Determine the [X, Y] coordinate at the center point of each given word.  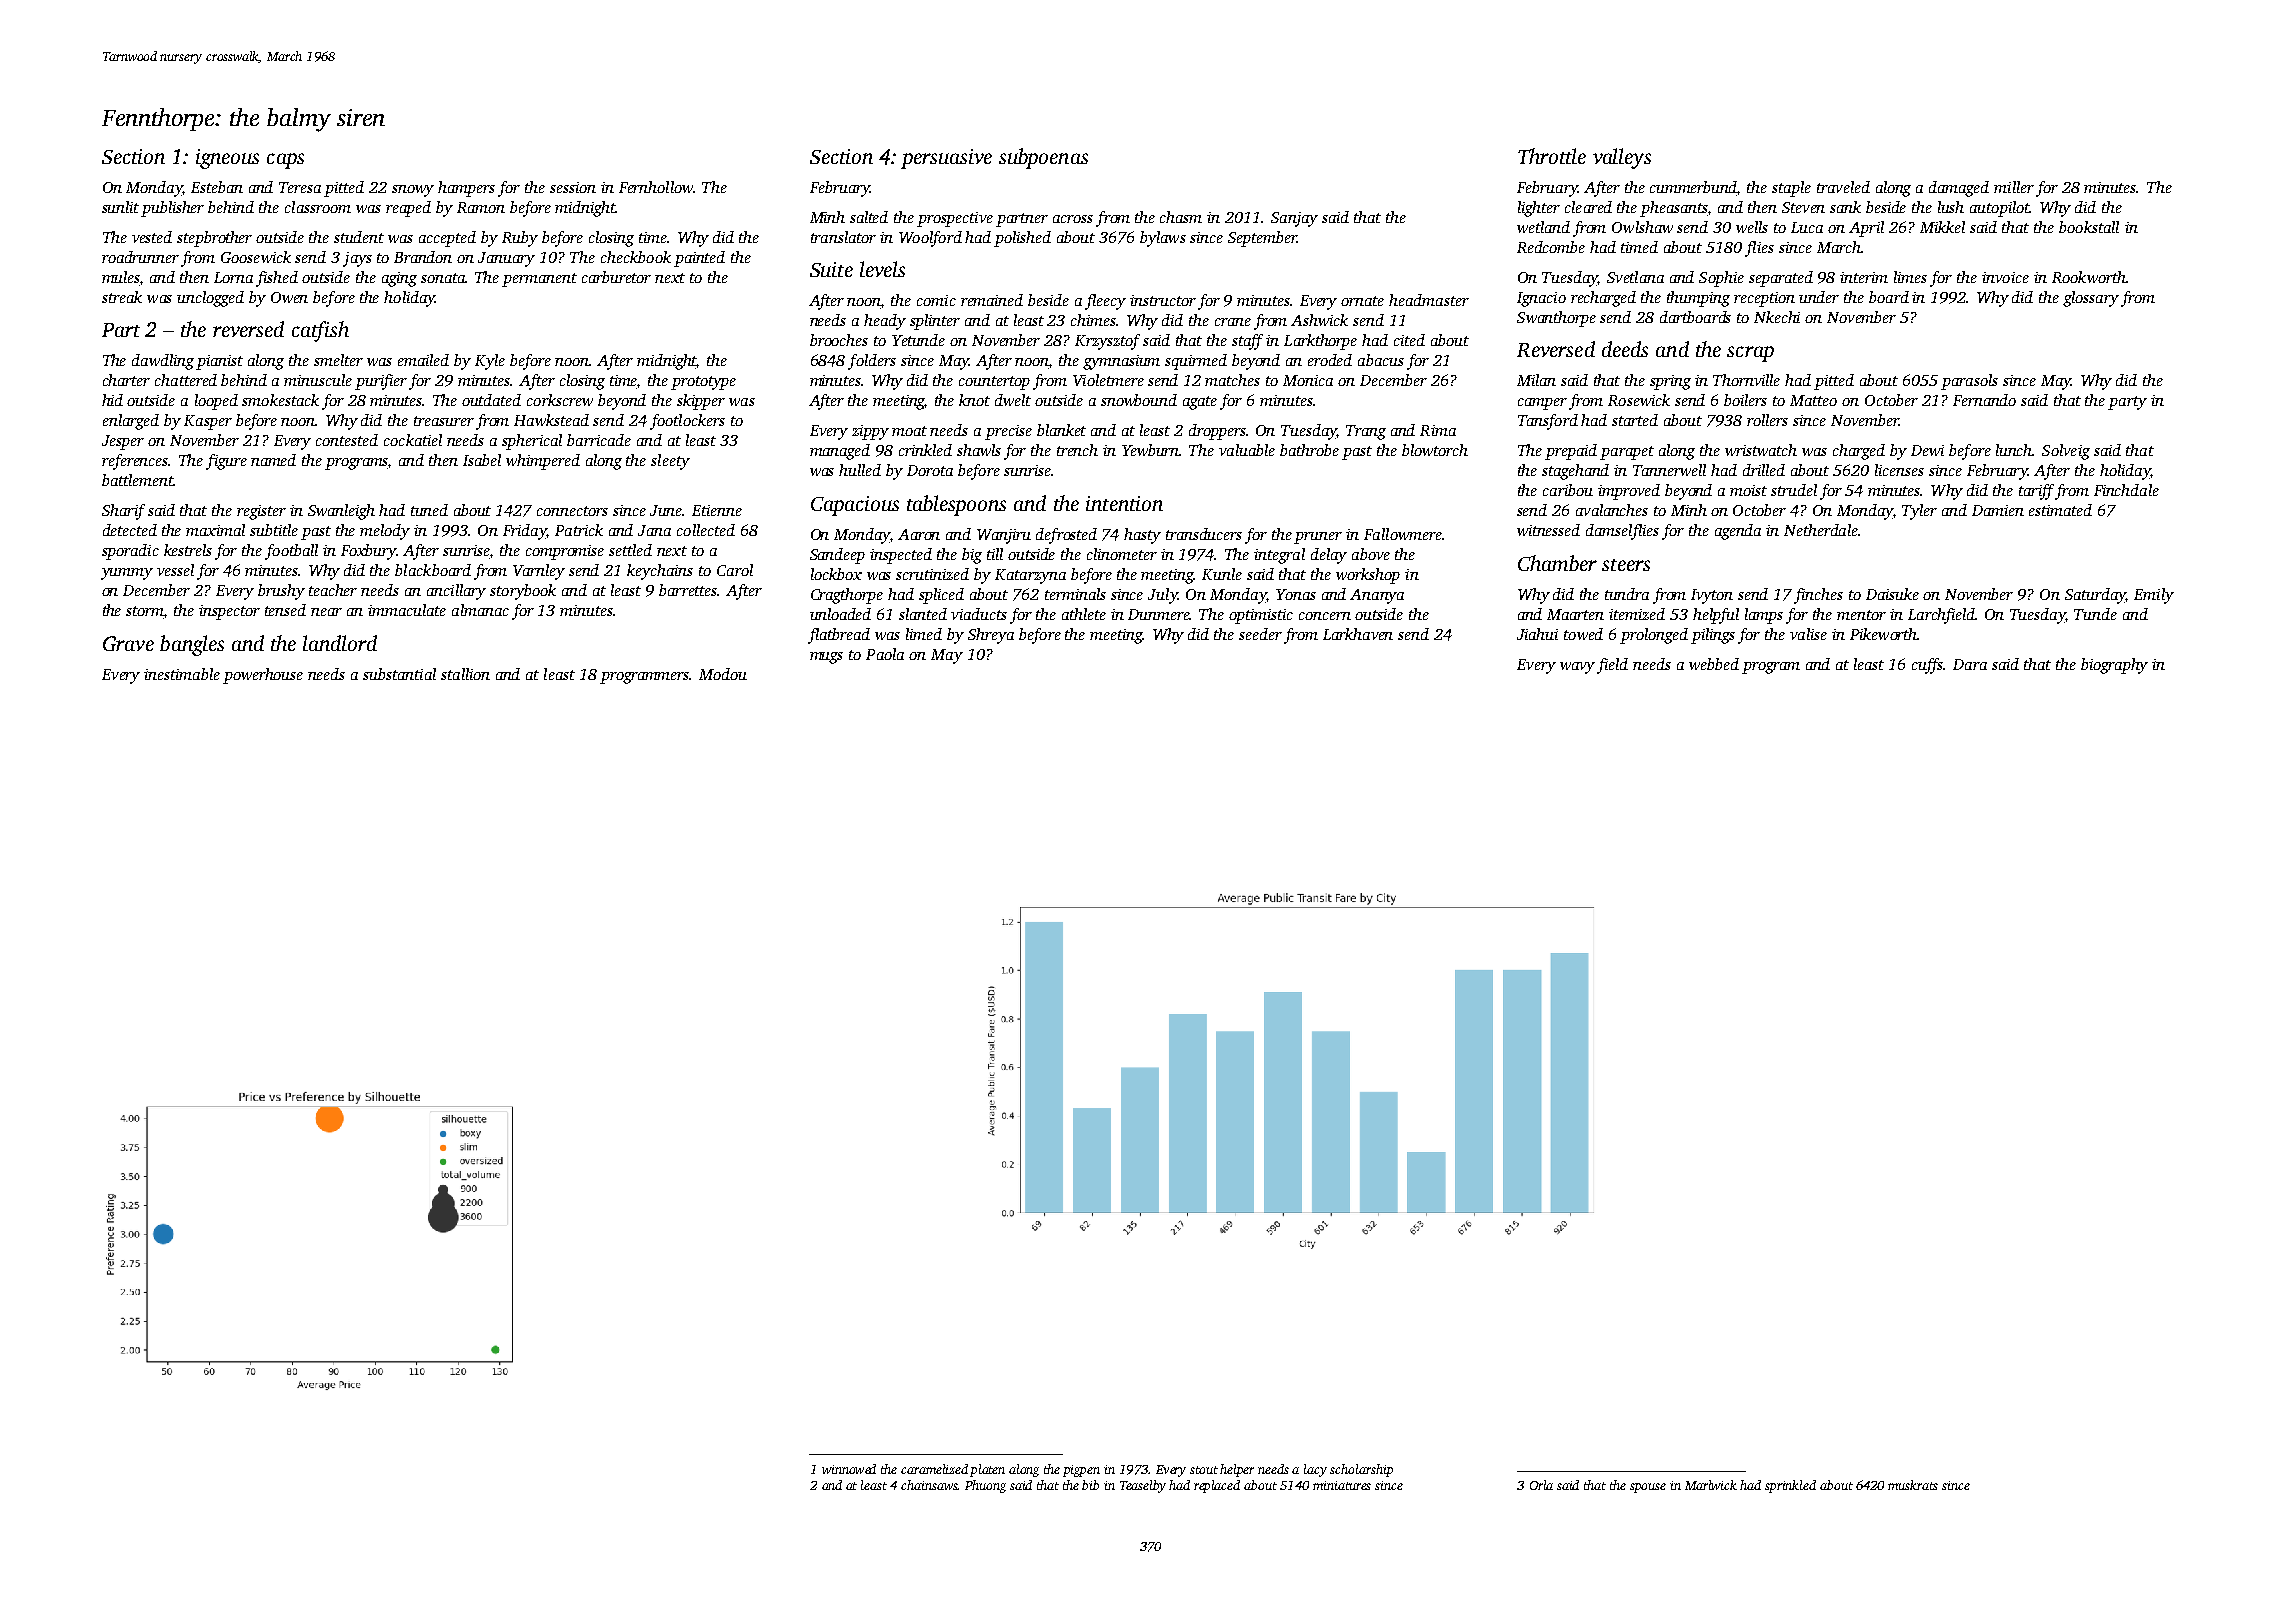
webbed [1714, 664]
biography [2114, 666]
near [326, 612]
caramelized [934, 1469]
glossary [2091, 299]
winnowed [849, 1469]
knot [974, 400]
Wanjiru [1004, 536]
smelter [338, 360]
